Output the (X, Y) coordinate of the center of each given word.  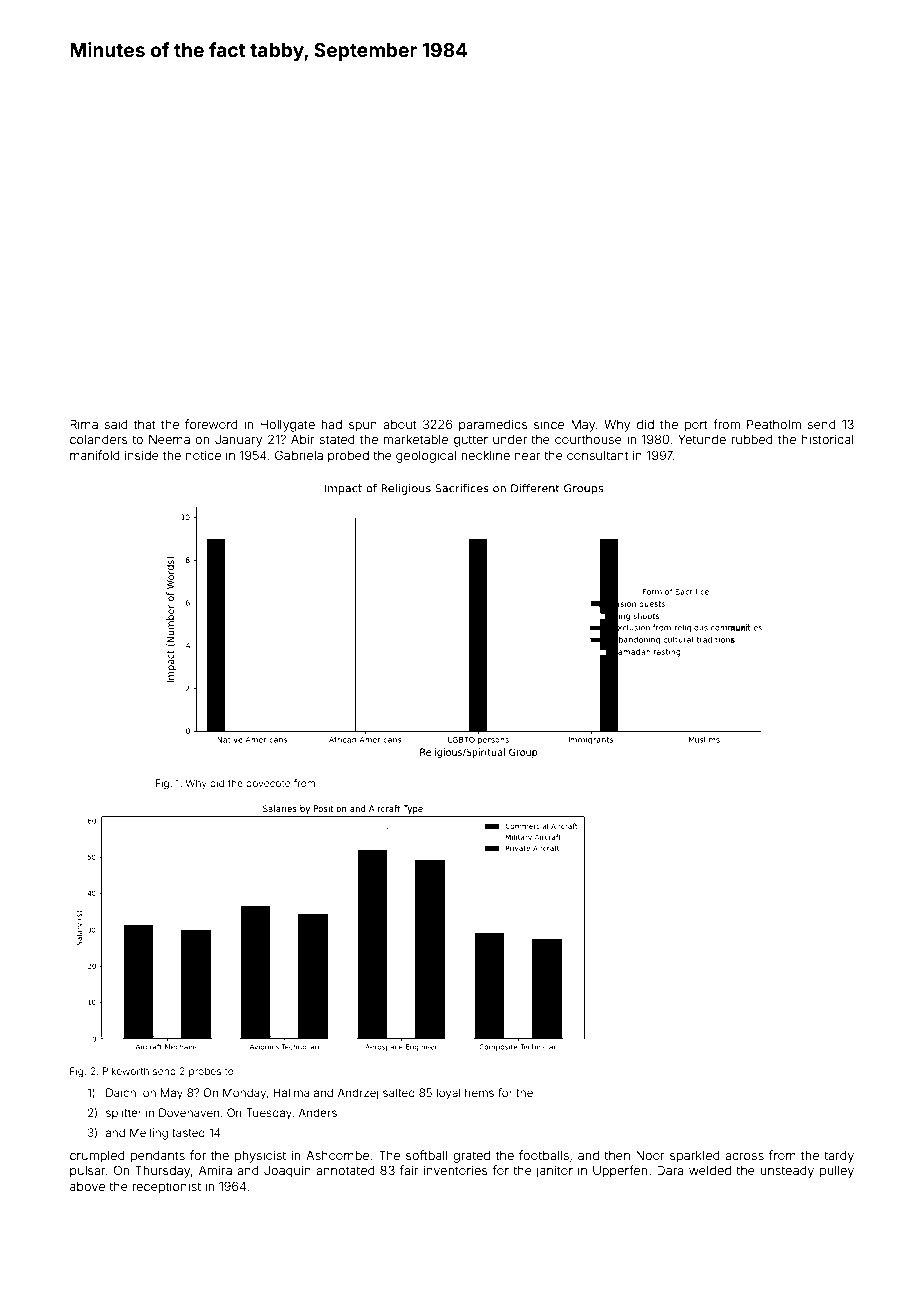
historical (828, 439)
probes (205, 1072)
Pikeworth (126, 1071)
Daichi (122, 1092)
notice (203, 455)
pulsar (88, 1172)
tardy (839, 1157)
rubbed (752, 439)
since (549, 424)
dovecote (268, 783)
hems (479, 1092)
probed (348, 457)
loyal (448, 1094)
